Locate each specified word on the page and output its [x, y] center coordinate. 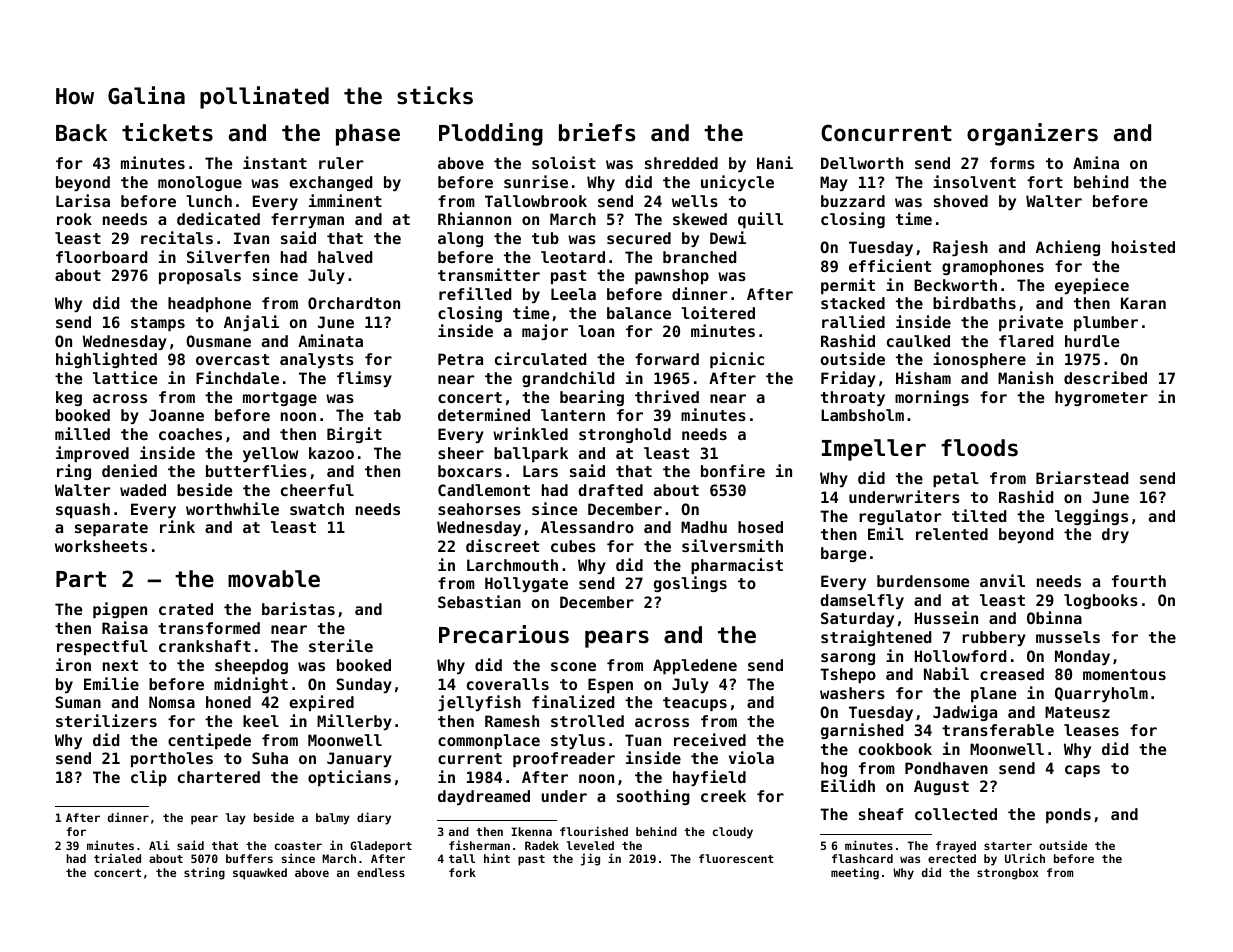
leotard [573, 257]
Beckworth [955, 285]
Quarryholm [1101, 694]
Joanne [176, 415]
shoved [961, 201]
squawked [260, 874]
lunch [209, 201]
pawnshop [672, 276]
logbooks [1101, 601]
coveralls [508, 684]
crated [186, 609]
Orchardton [354, 303]
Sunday [364, 685]
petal [956, 479]
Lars [540, 471]
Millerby [354, 722]
